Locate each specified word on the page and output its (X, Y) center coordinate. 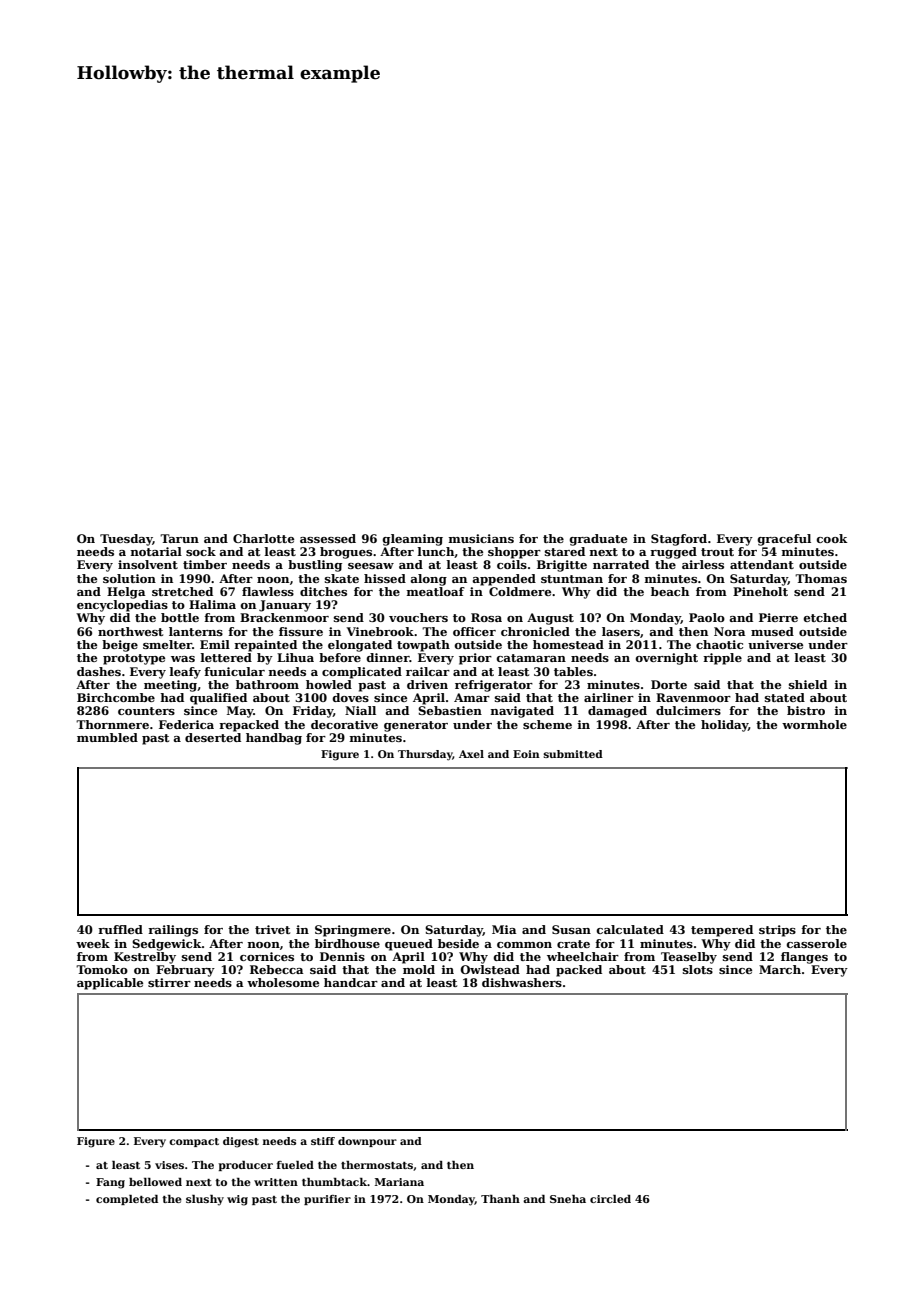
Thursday (425, 755)
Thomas (821, 578)
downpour (367, 1142)
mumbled (107, 737)
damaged (617, 712)
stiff (323, 1141)
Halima (212, 604)
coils (512, 564)
